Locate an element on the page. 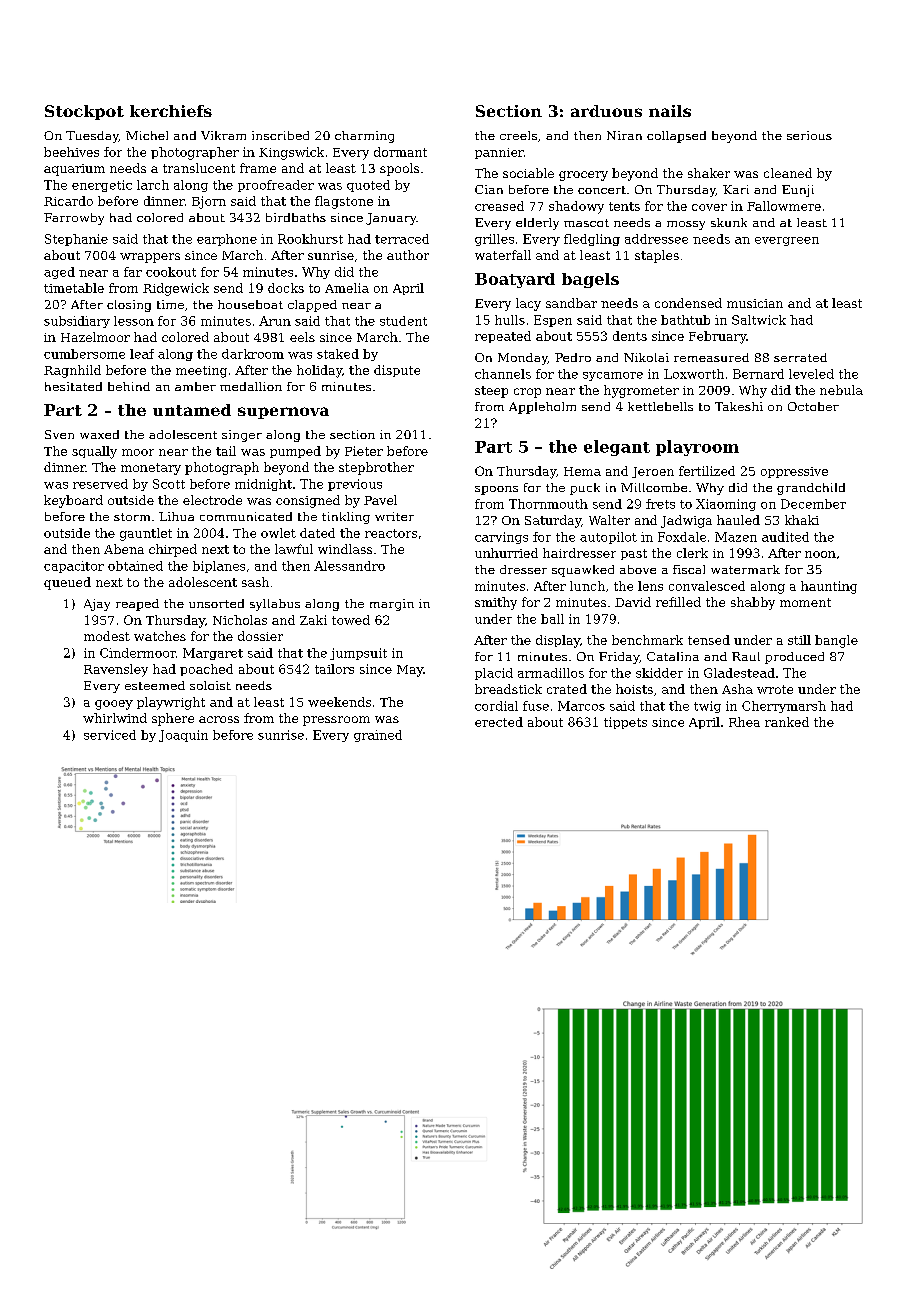  nails is located at coordinates (670, 111).
